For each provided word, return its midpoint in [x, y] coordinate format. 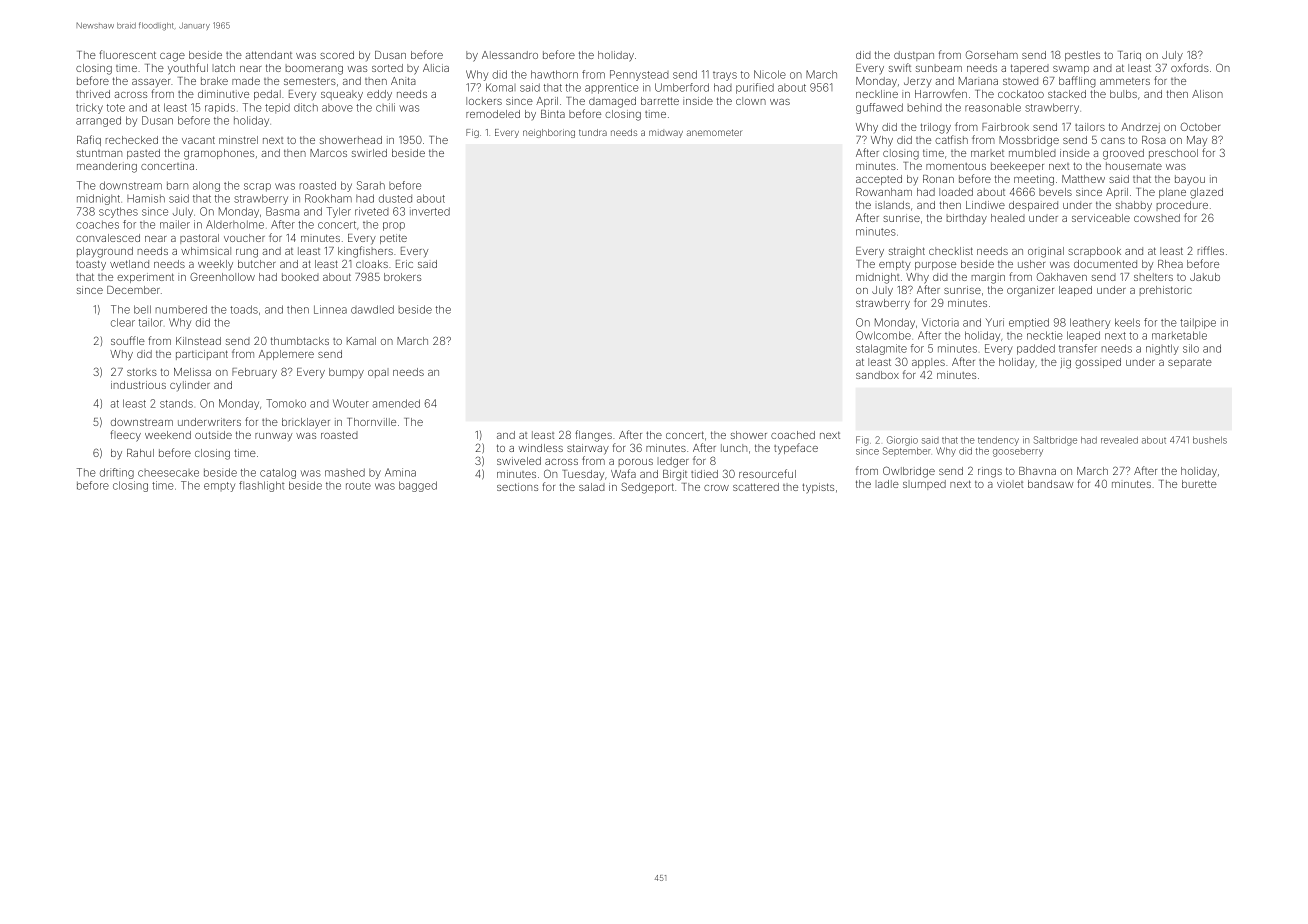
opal [378, 373]
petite [393, 239]
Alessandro [510, 55]
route [358, 486]
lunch [734, 448]
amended [396, 403]
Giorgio [902, 441]
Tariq [1129, 56]
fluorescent [127, 54]
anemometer [714, 132]
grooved [1123, 154]
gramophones [219, 154]
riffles [1211, 250]
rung [247, 253]
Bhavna [1037, 471]
